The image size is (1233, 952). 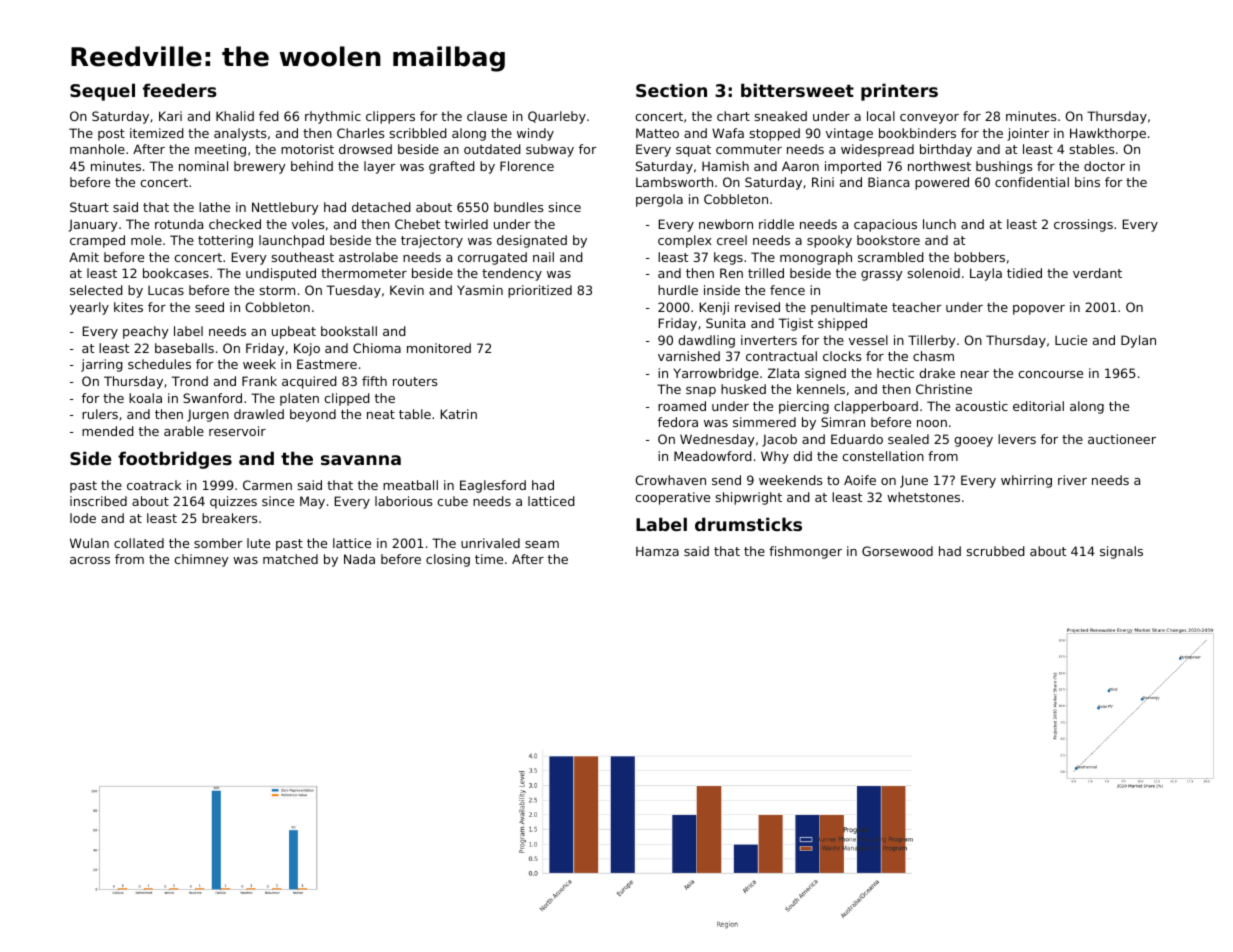 What do you see at coordinates (97, 149) in the screenshot?
I see `manhole` at bounding box center [97, 149].
